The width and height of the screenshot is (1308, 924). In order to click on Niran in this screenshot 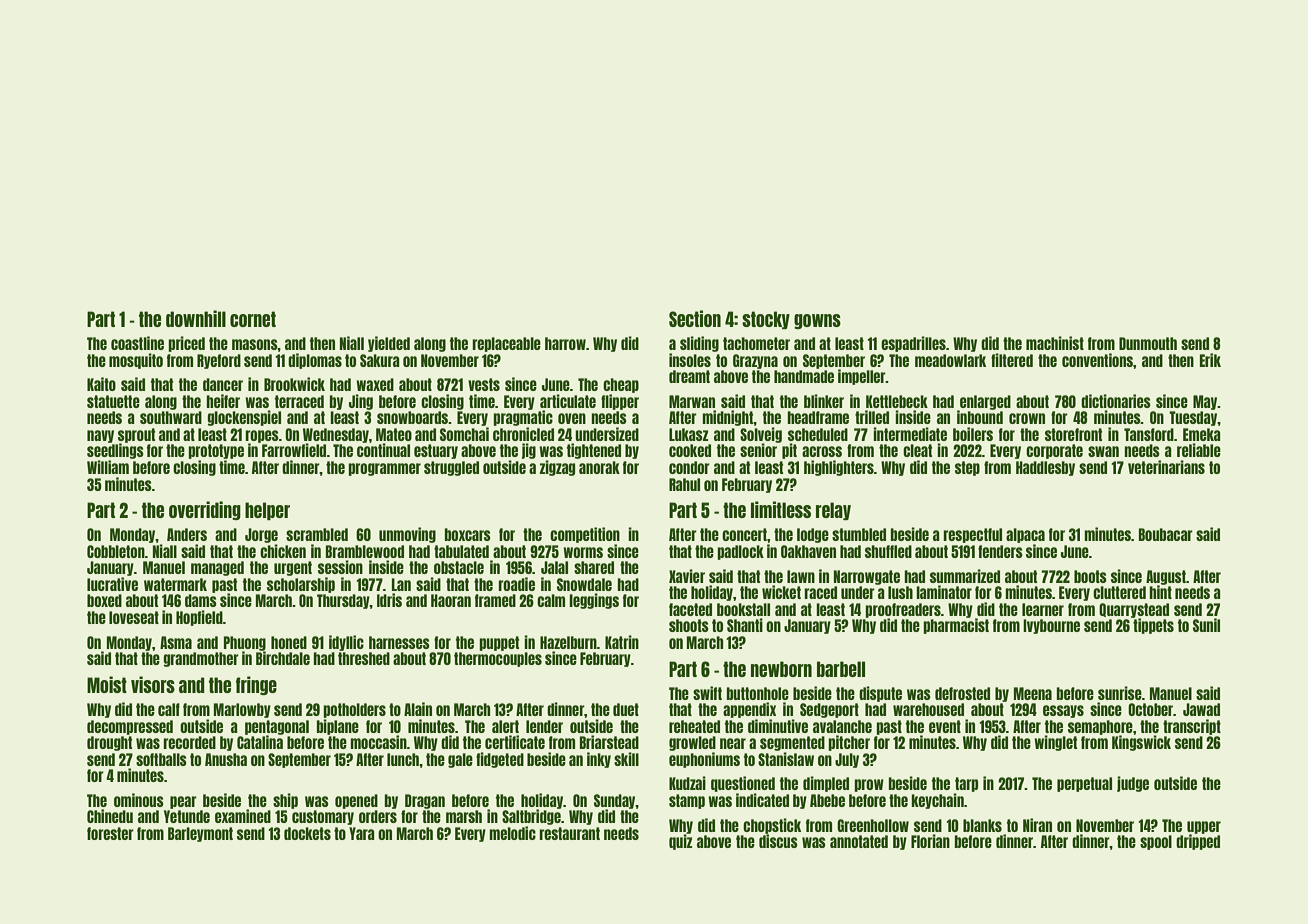, I will do `click(1037, 825)`.
